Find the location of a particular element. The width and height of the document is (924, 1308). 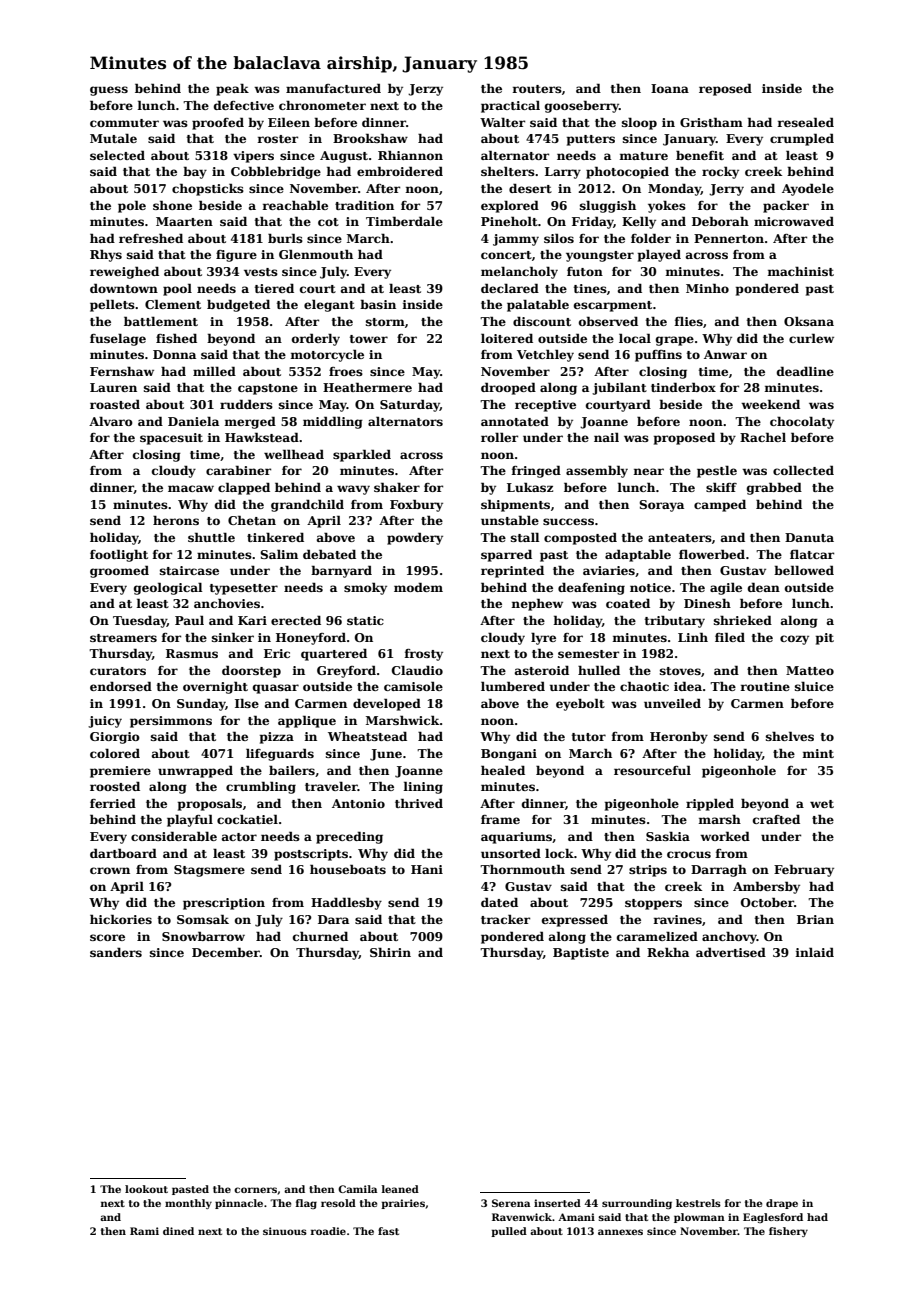

orderly is located at coordinates (316, 339).
